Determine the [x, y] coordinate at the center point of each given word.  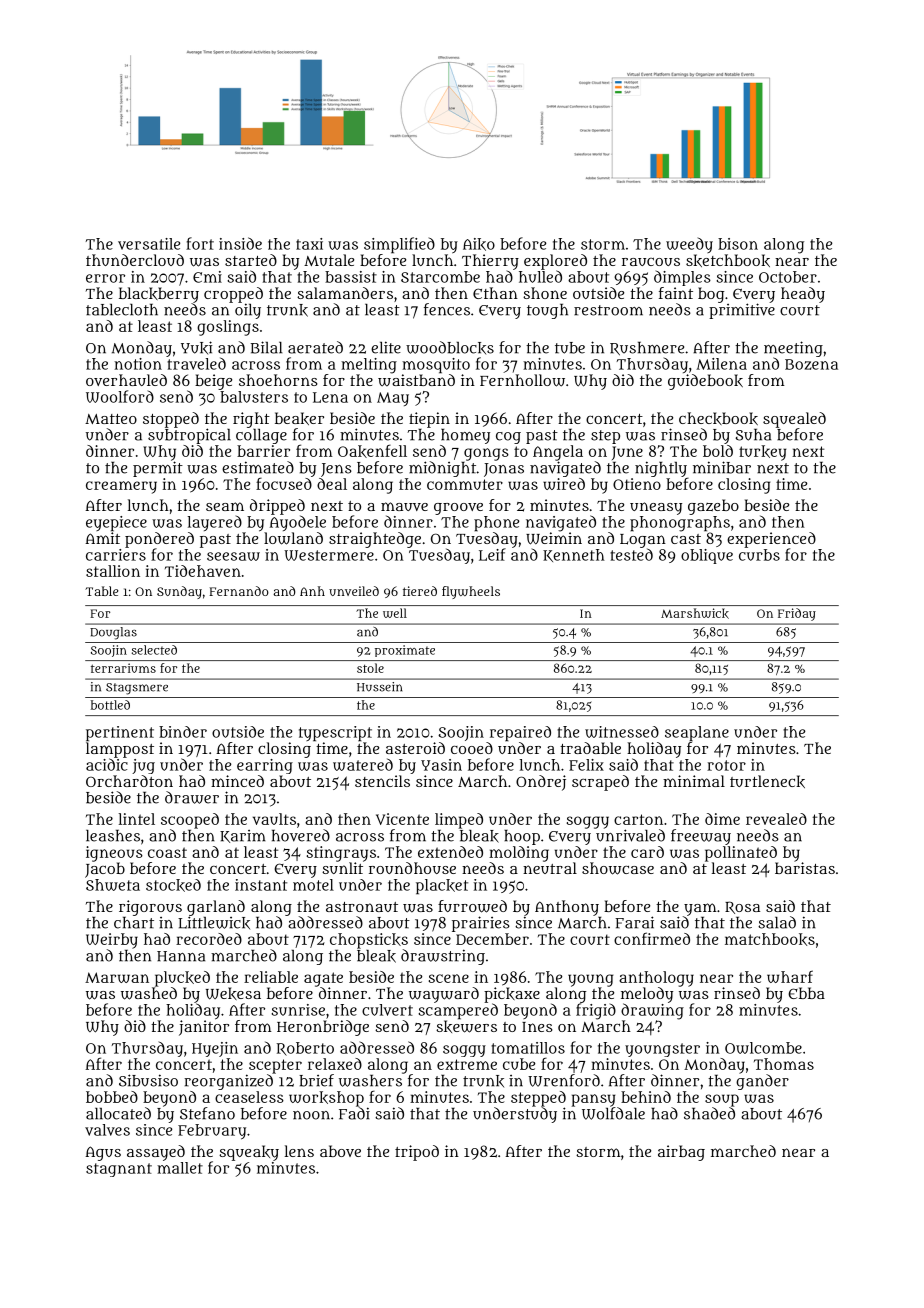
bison [738, 244]
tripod [417, 1153]
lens [299, 1151]
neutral [550, 868]
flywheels [471, 592]
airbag [681, 1153]
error [105, 278]
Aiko [479, 244]
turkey [762, 453]
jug [143, 766]
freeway [701, 837]
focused [284, 483]
